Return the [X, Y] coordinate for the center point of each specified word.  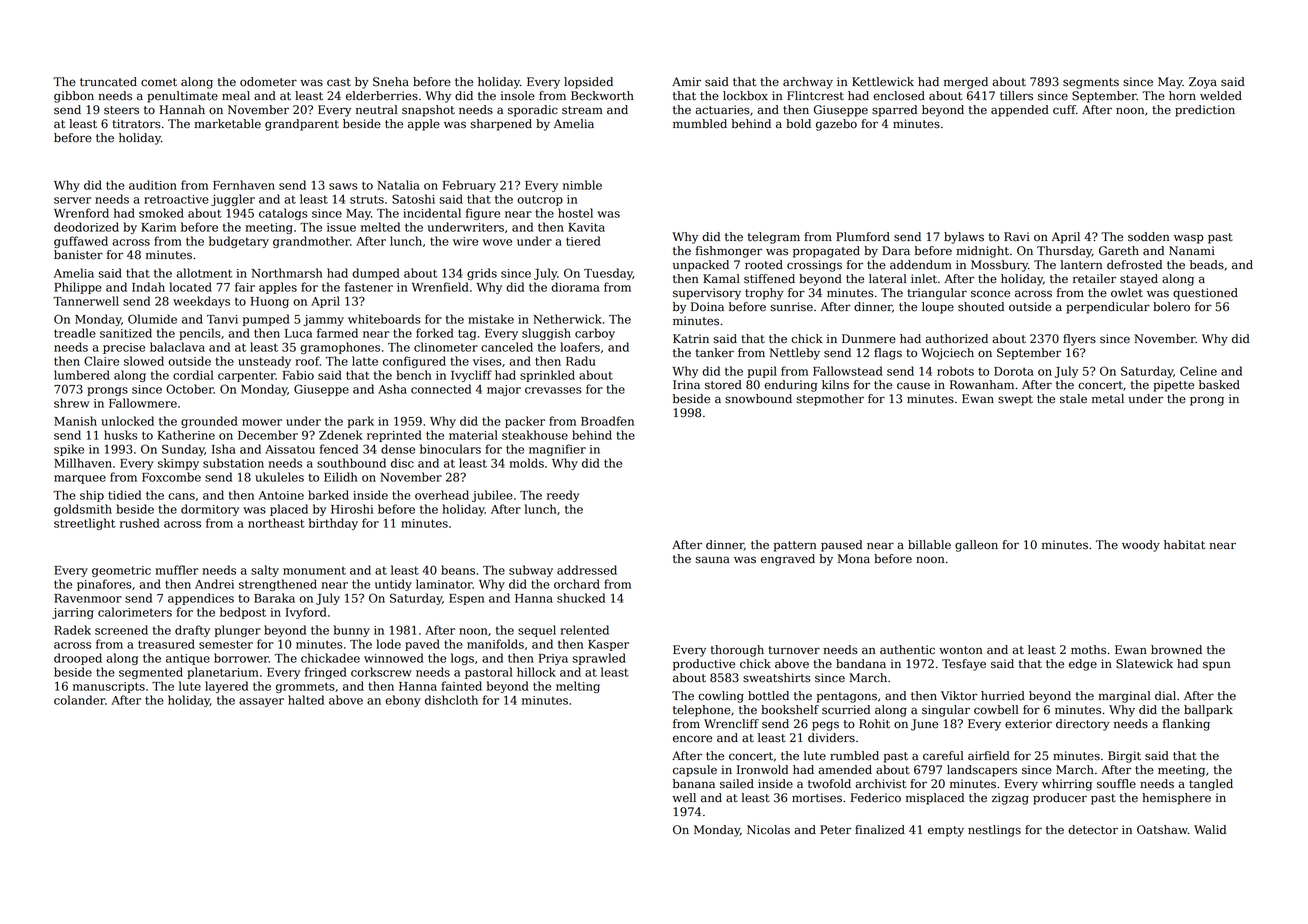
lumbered [82, 375]
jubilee [492, 496]
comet [159, 82]
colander [79, 700]
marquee [80, 479]
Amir [686, 81]
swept [1015, 400]
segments [1091, 83]
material [473, 435]
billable [929, 545]
